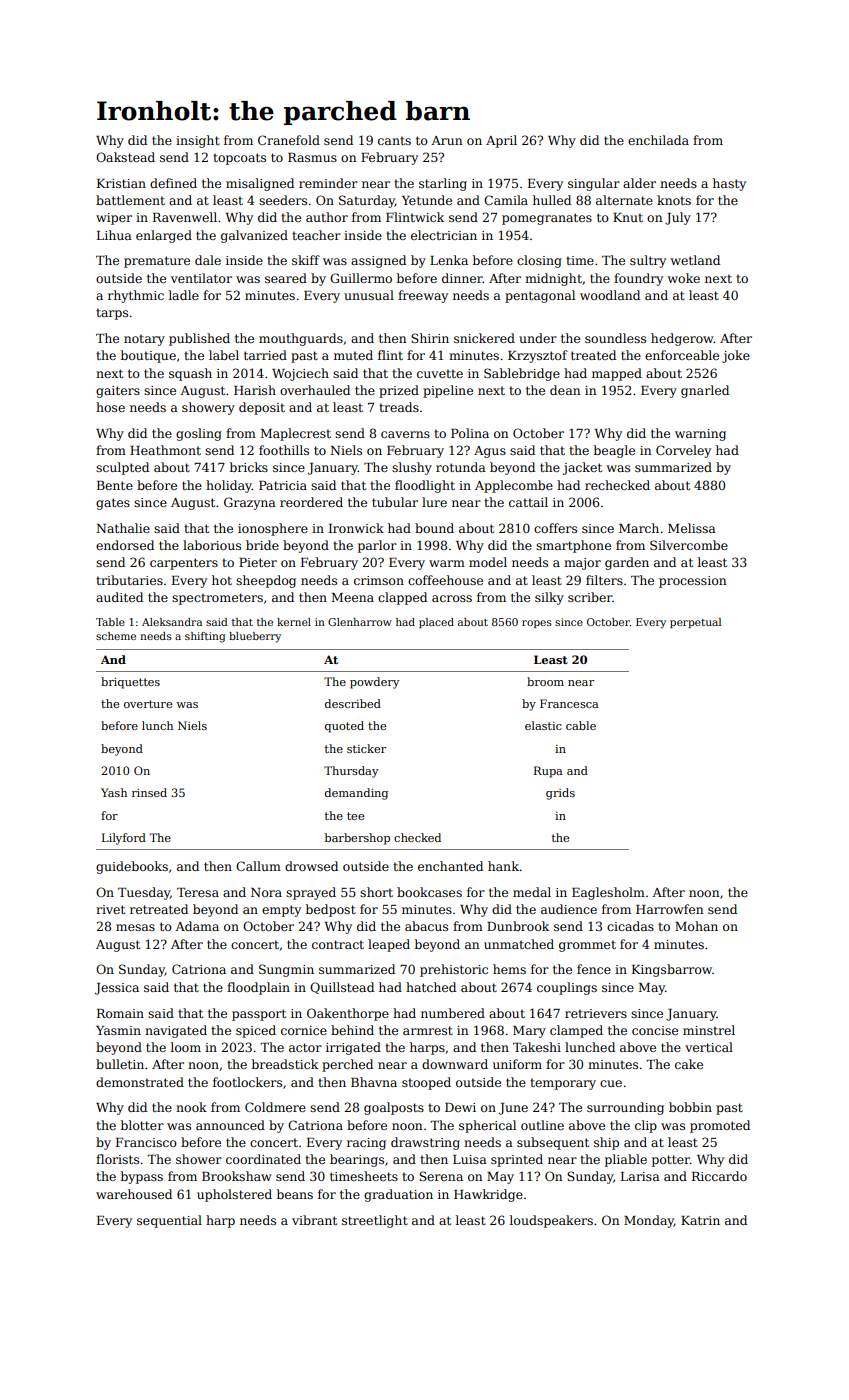 The image size is (849, 1400). I want to click on Lenka, so click(449, 260).
